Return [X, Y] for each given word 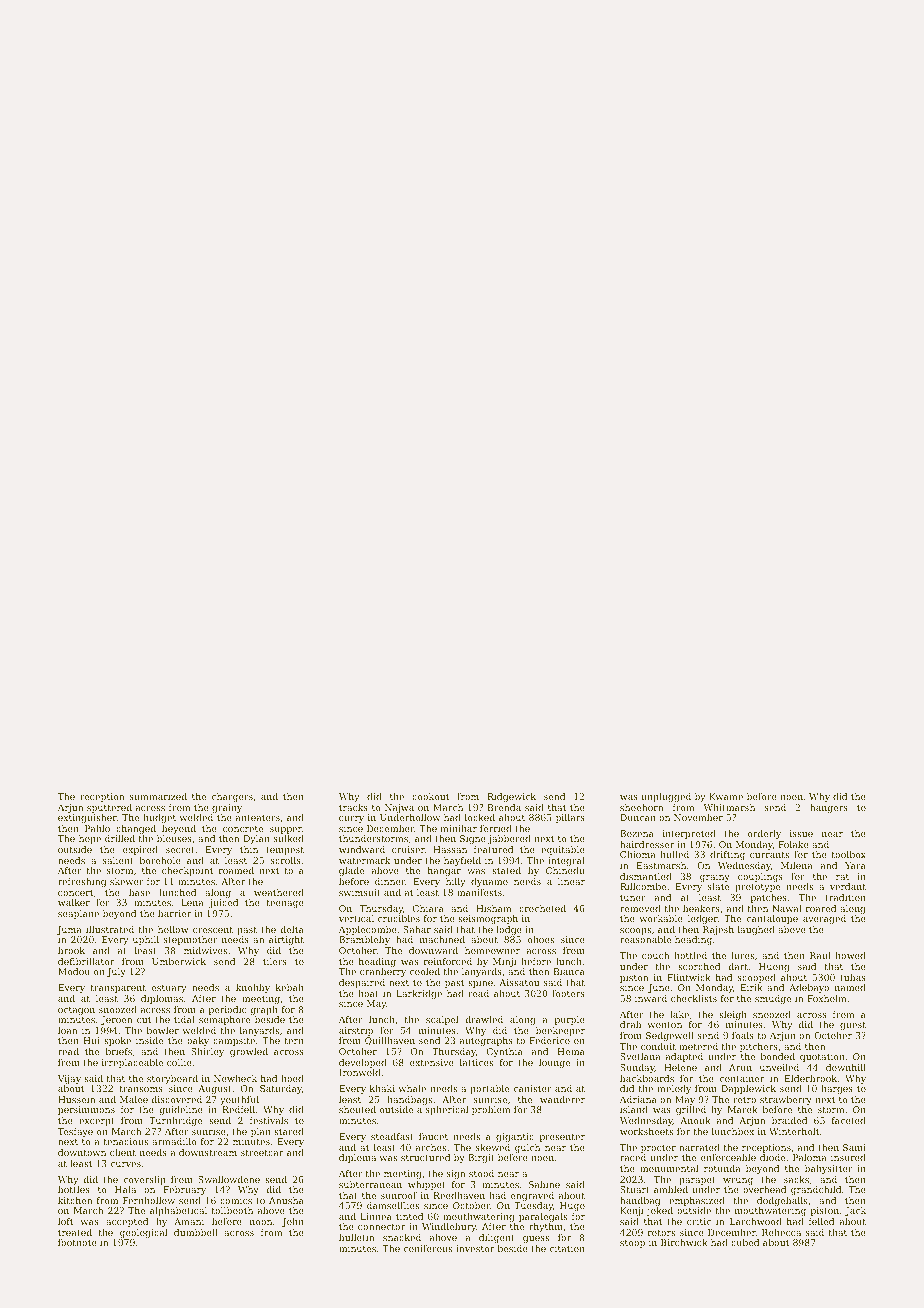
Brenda [504, 807]
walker [74, 902]
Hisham [494, 908]
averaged [824, 919]
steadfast [392, 1136]
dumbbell [196, 1232]
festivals [269, 1120]
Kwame [726, 796]
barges [837, 1089]
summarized [158, 796]
